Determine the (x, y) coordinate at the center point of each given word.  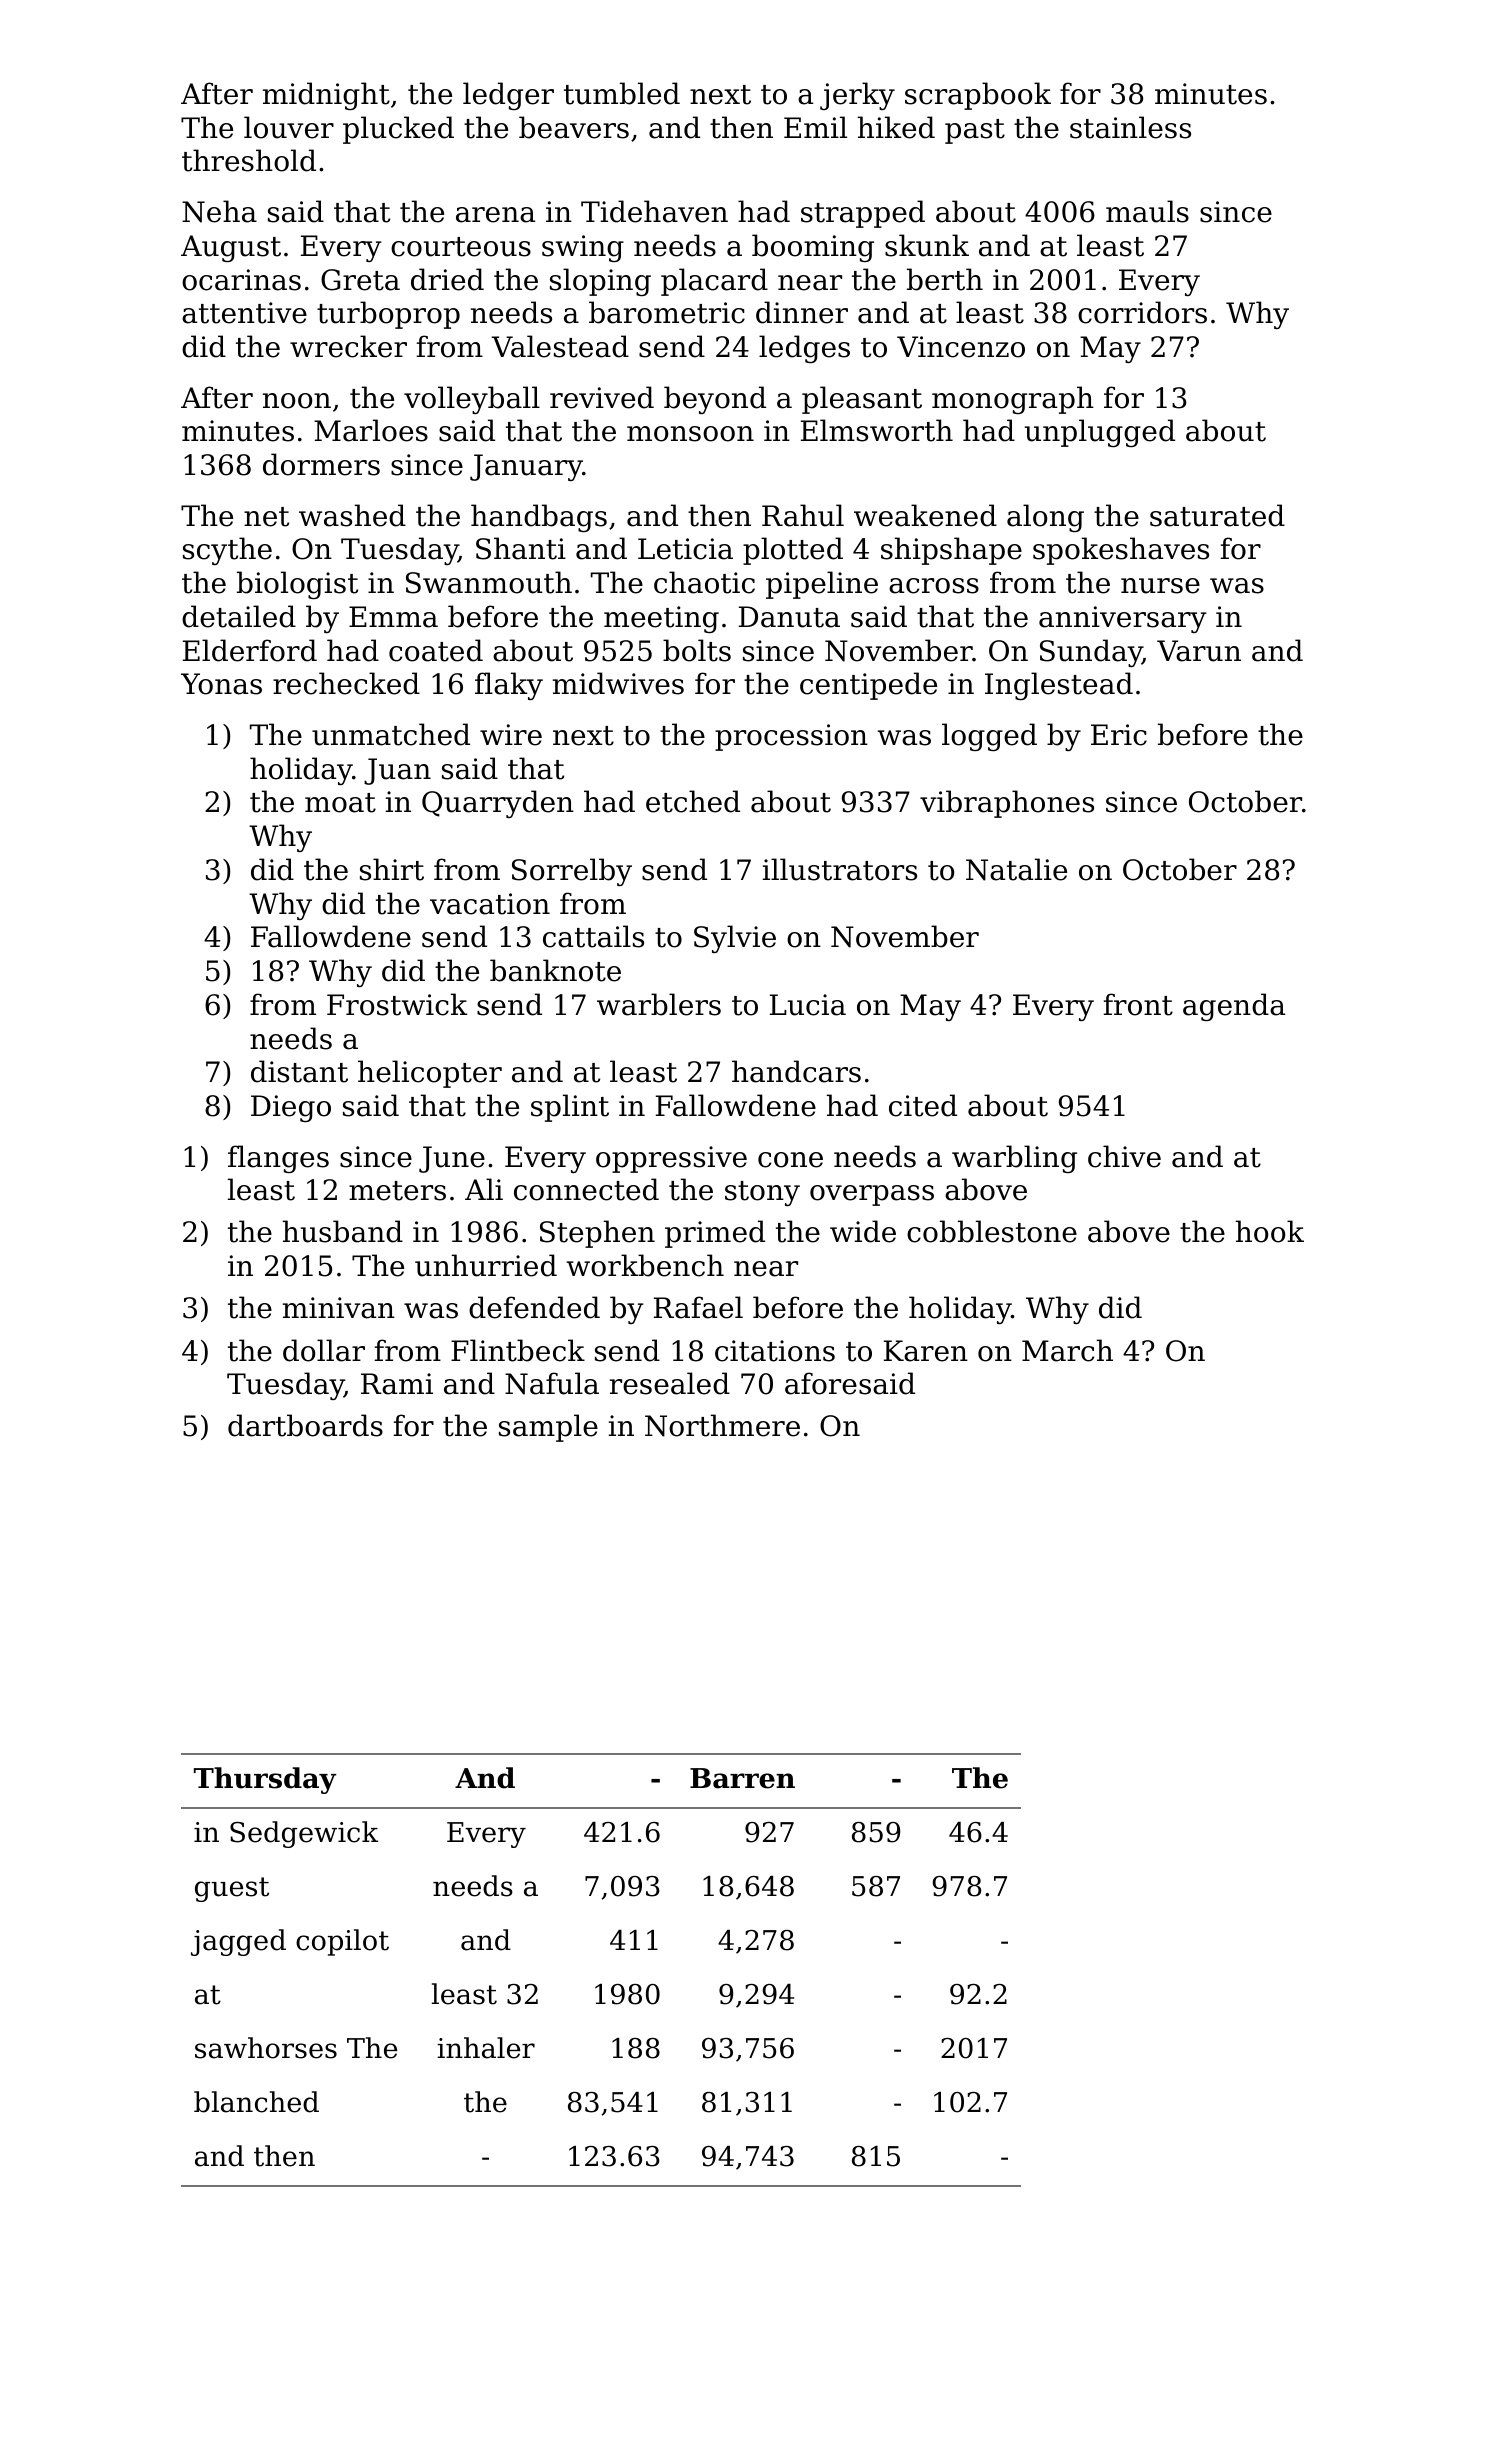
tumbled (622, 93)
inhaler (486, 2048)
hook (1270, 1231)
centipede (868, 686)
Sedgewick (304, 1834)
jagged (238, 1942)
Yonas (221, 684)
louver (289, 127)
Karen (926, 1351)
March (1067, 1350)
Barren (742, 1778)
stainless (1130, 127)
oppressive (671, 1159)
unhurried (486, 1265)
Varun (1199, 651)
